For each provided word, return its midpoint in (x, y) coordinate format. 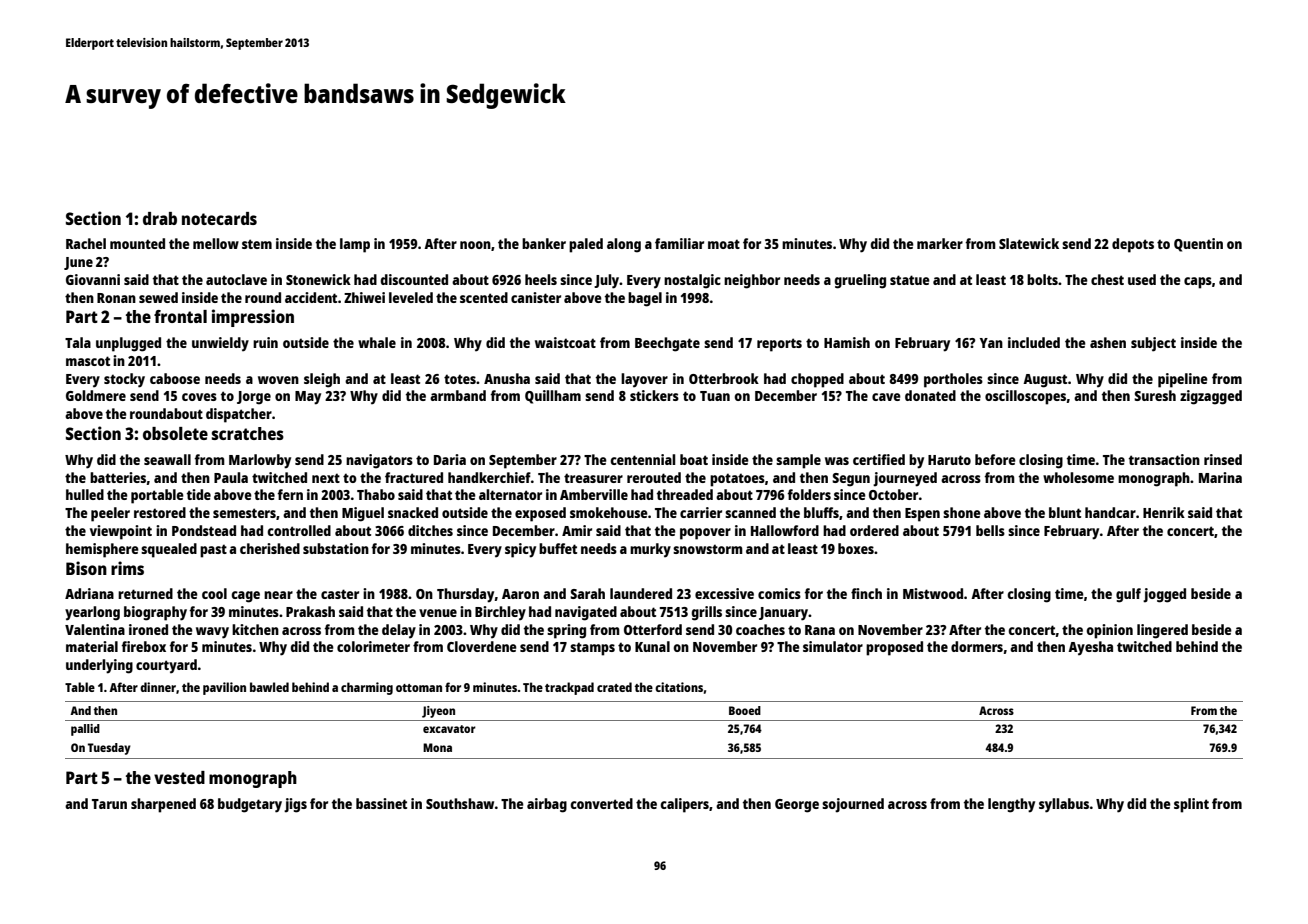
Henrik (1164, 512)
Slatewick (1029, 243)
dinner (158, 687)
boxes (856, 548)
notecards (219, 218)
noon (475, 245)
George (797, 806)
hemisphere (102, 550)
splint (1191, 805)
